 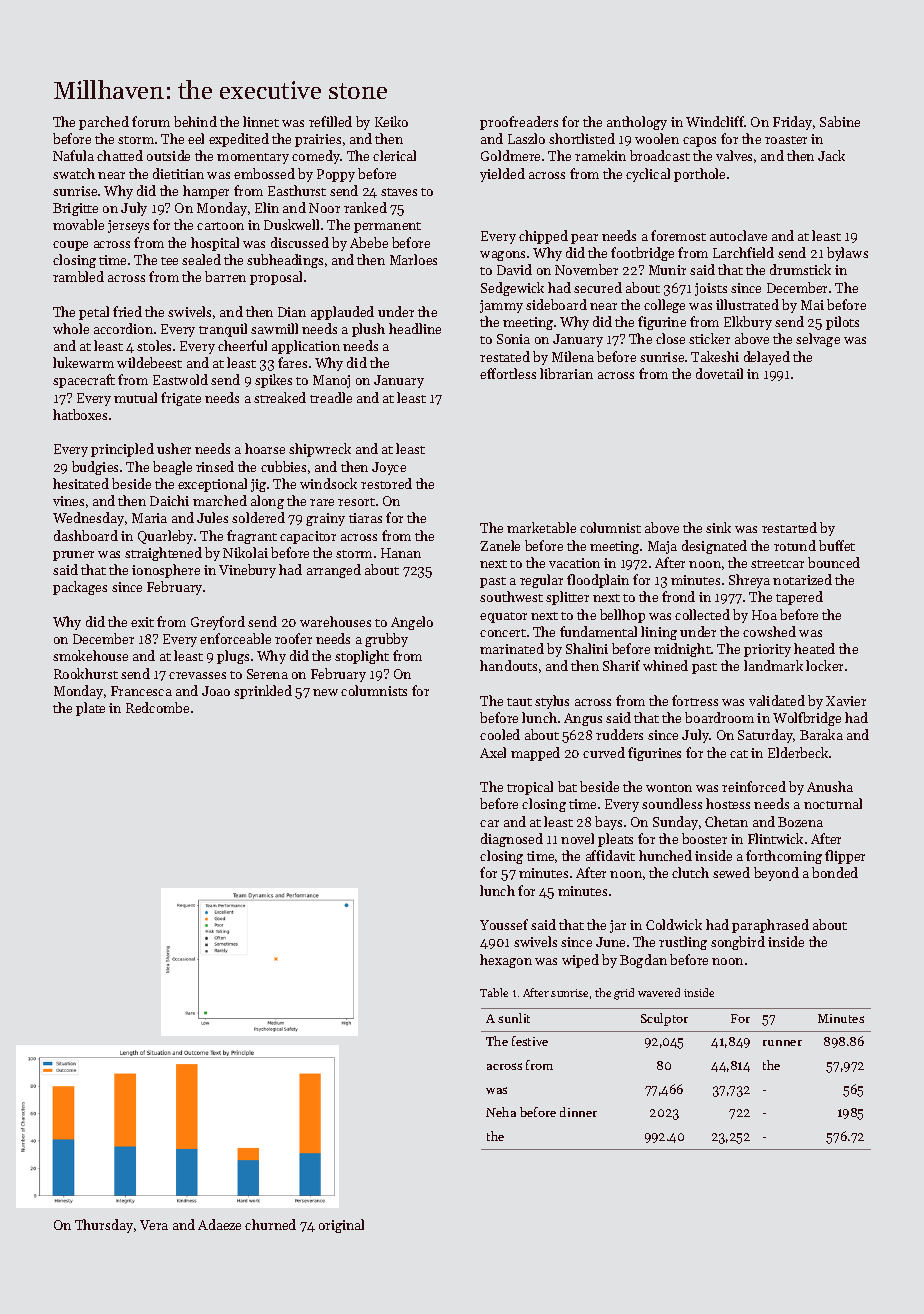 I want to click on Hanan, so click(x=401, y=553).
